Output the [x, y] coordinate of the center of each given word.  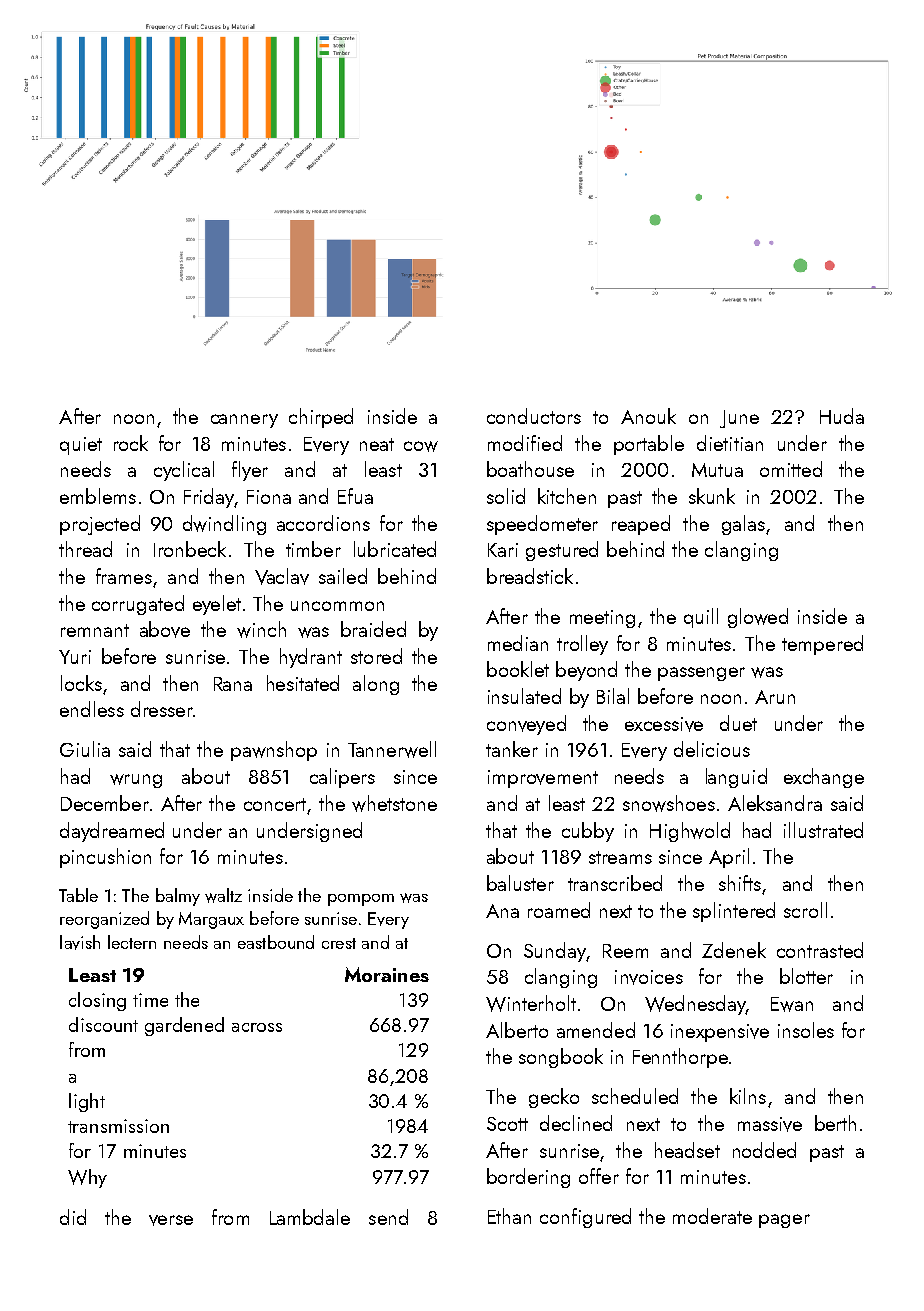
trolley [582, 645]
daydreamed [112, 832]
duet [738, 723]
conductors [534, 416]
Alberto [517, 1030]
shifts [740, 883]
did [73, 1217]
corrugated [138, 605]
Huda [842, 416]
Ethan [509, 1216]
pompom [361, 900]
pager [784, 1221]
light [87, 1102]
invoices [649, 977]
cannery [244, 421]
